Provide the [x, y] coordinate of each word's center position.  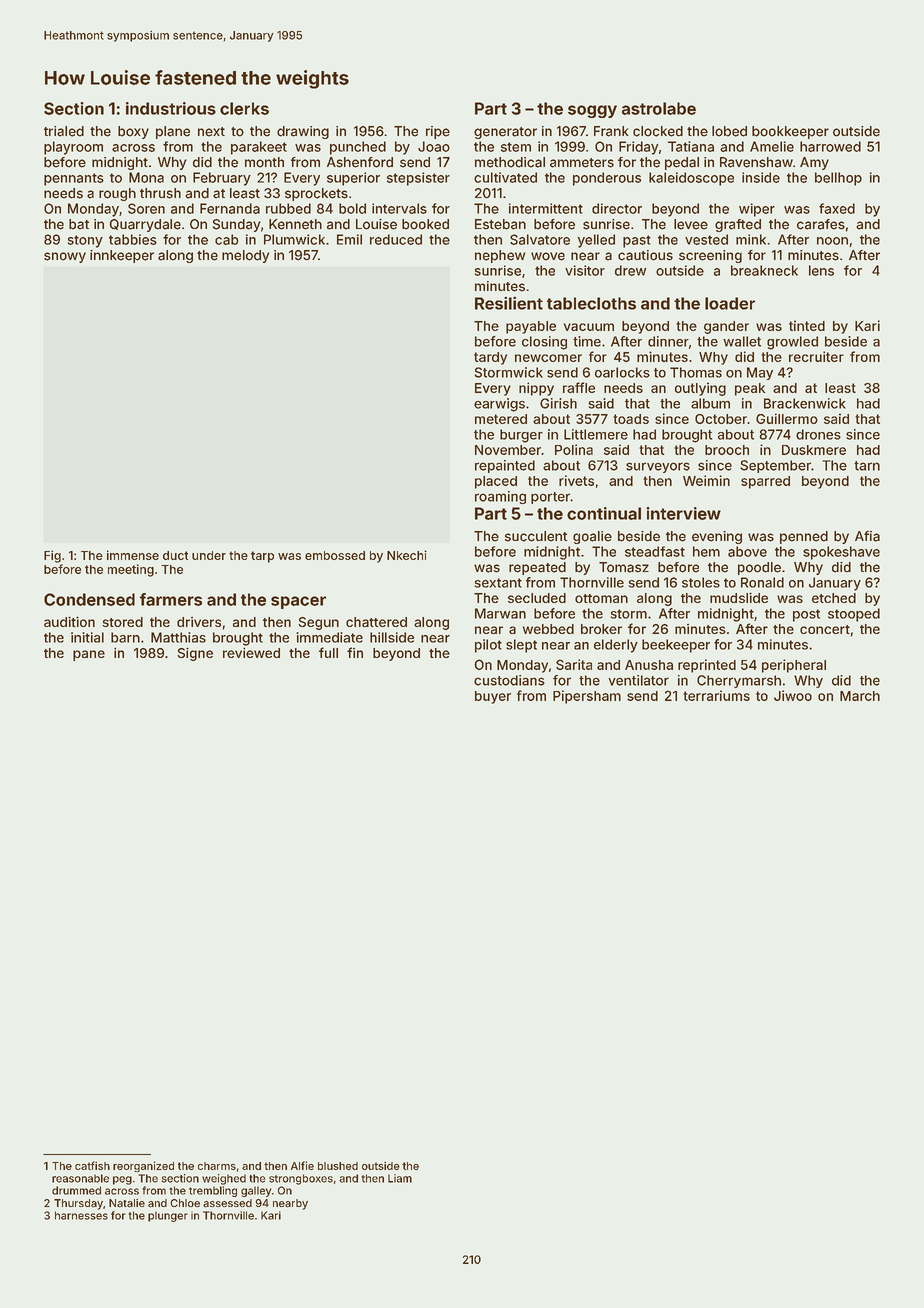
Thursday [78, 1204]
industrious [171, 108]
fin [355, 652]
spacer [298, 602]
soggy [592, 111]
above [747, 551]
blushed [338, 1166]
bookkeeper [790, 132]
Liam [400, 1178]
